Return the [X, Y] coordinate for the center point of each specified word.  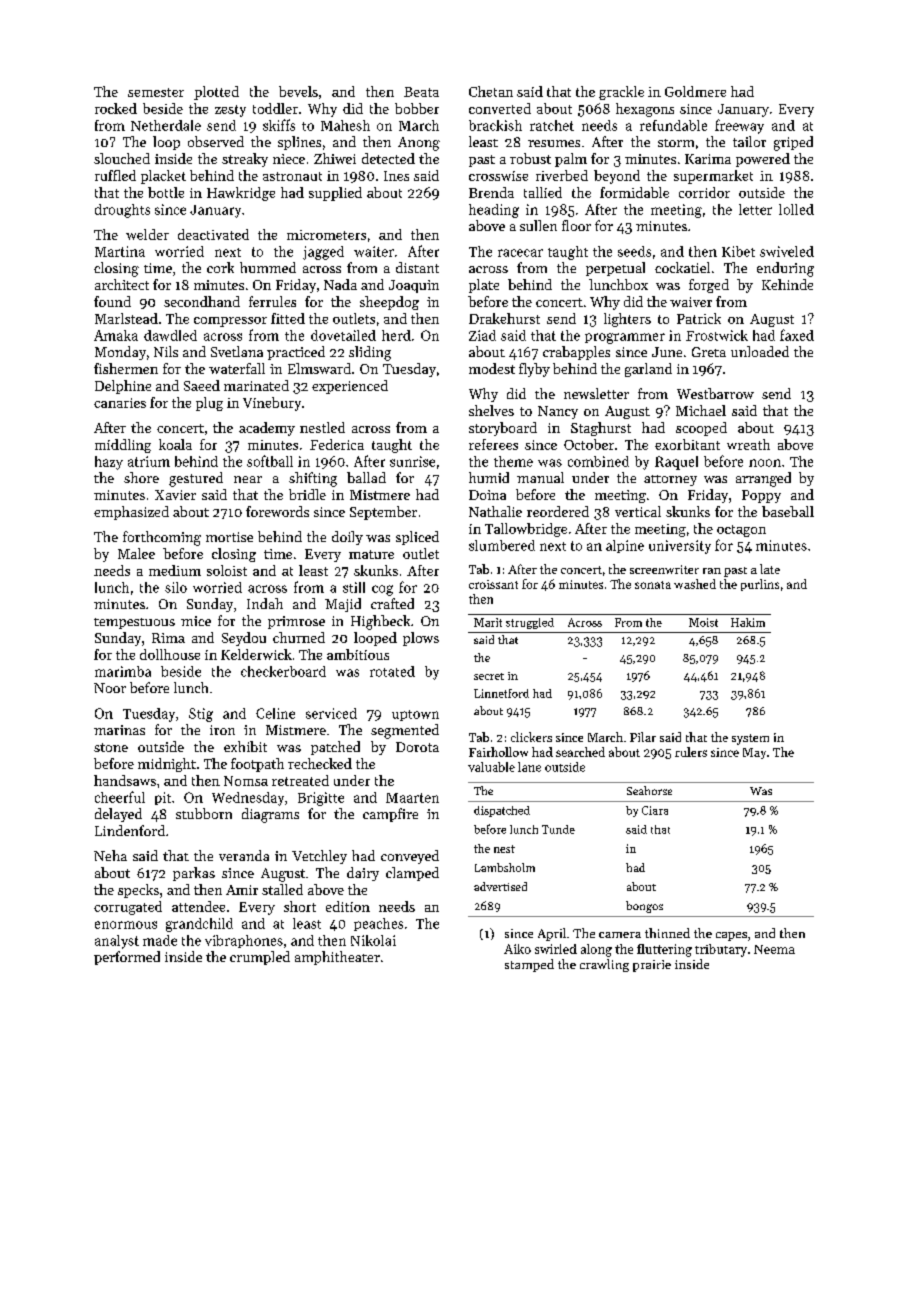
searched [580, 752]
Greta [709, 352]
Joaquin [414, 286]
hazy [109, 463]
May [754, 753]
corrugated [128, 908]
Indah [265, 603]
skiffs [279, 125]
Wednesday [248, 799]
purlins [760, 585]
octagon [741, 531]
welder [147, 234]
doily [347, 538]
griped [793, 143]
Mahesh [345, 125]
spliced [417, 538]
